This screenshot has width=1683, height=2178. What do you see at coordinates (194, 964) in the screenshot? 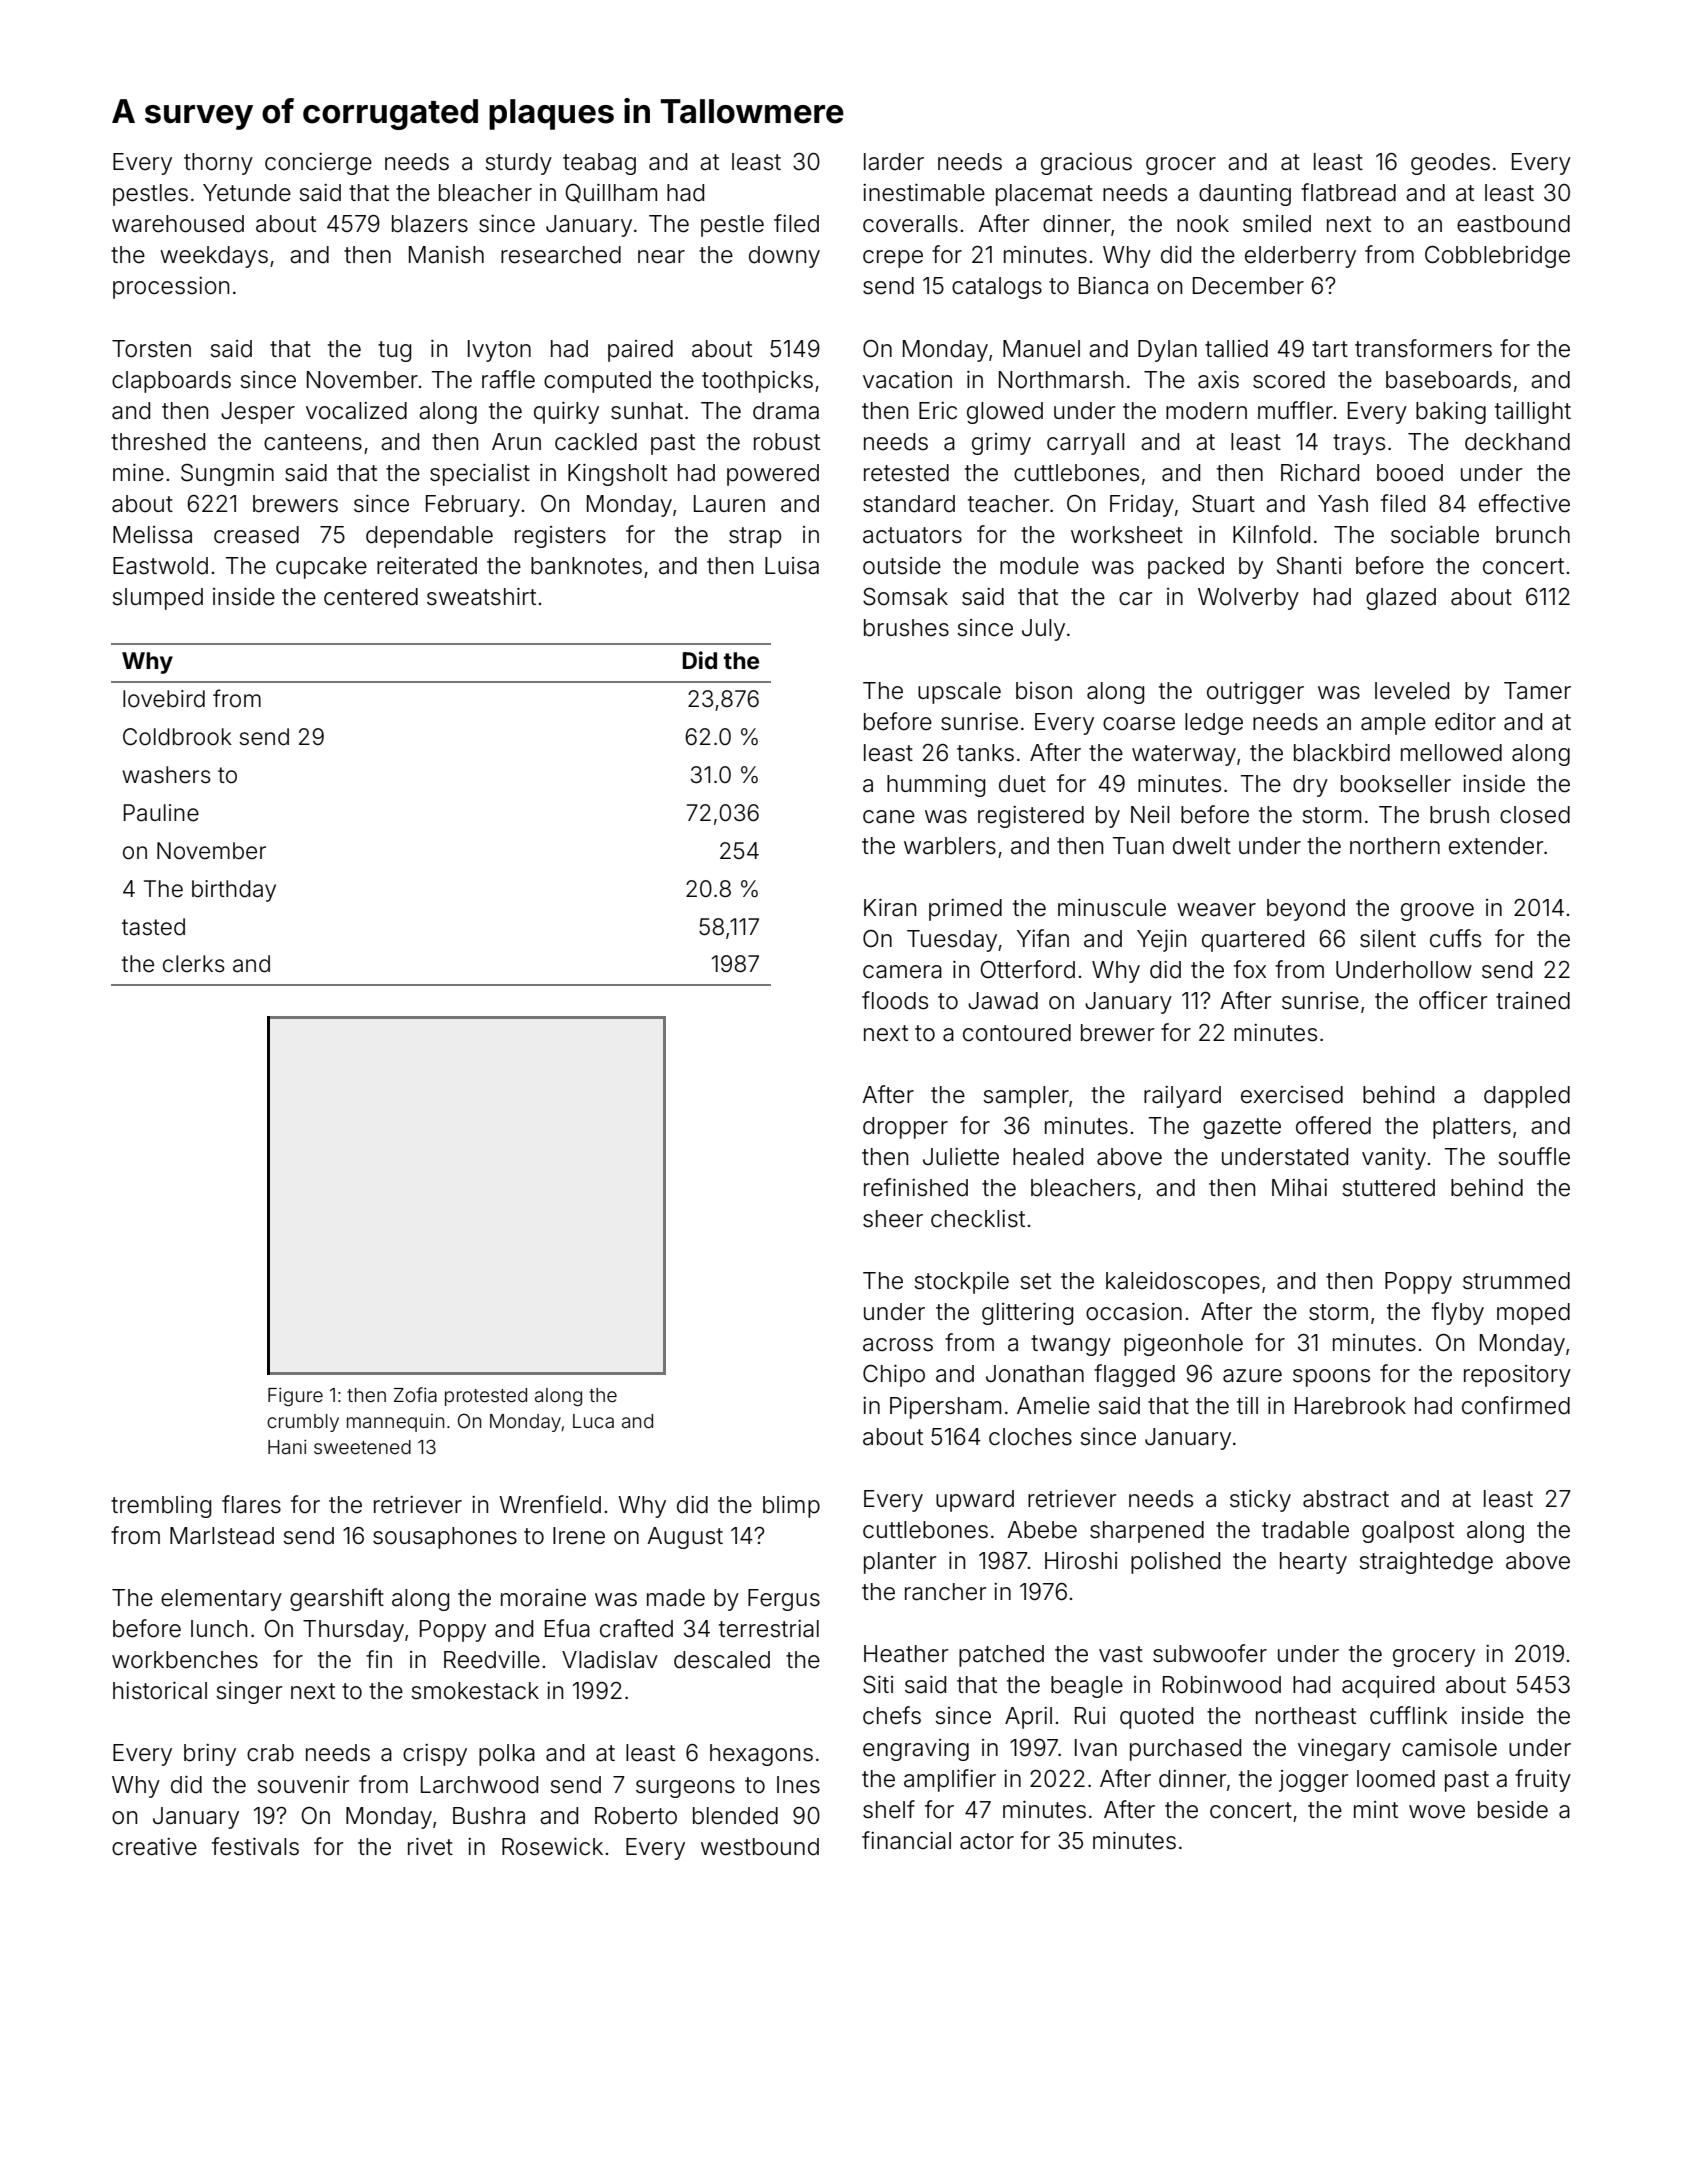
I see `clerks` at bounding box center [194, 964].
